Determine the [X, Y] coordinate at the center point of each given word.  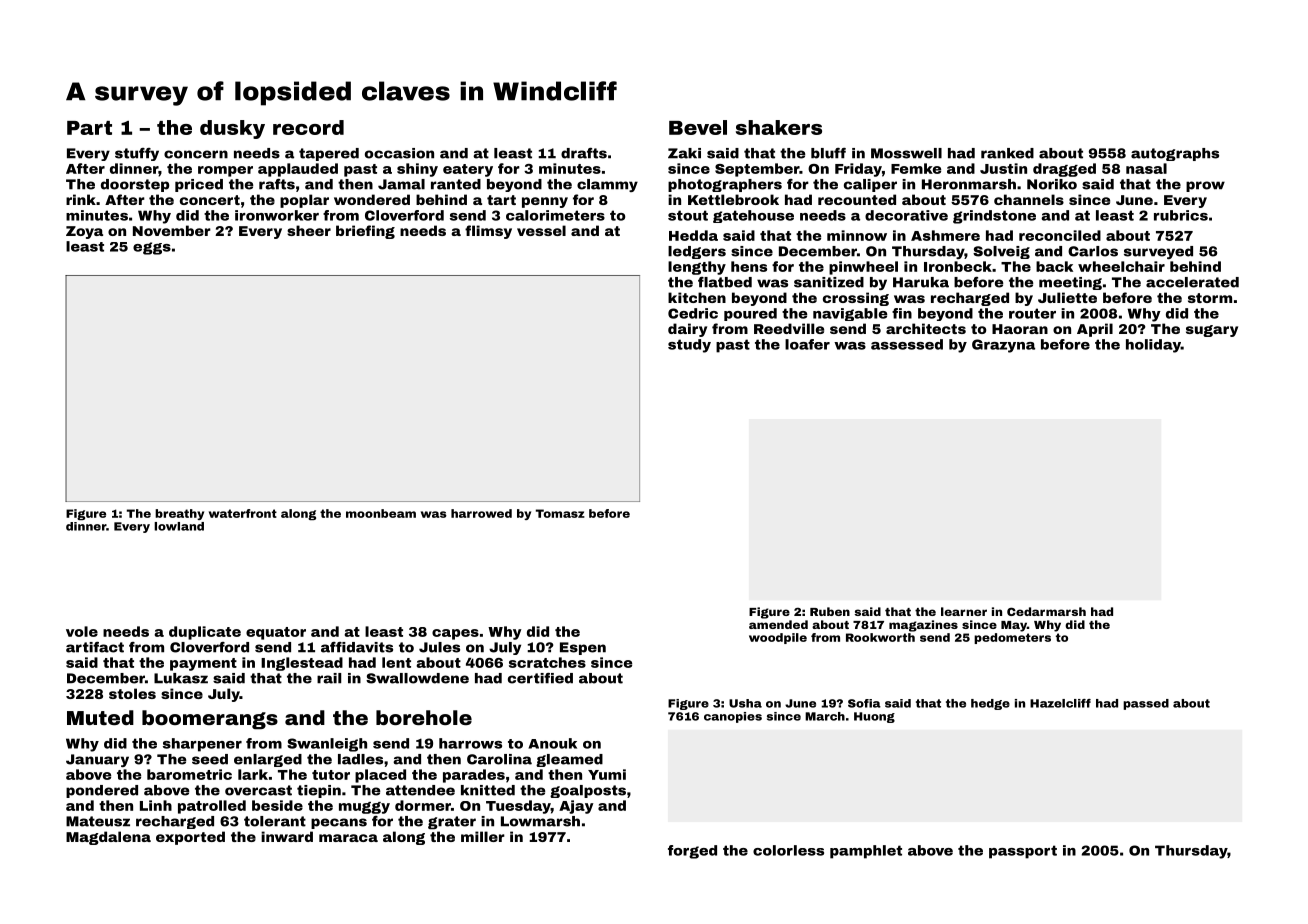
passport [1023, 852]
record [308, 127]
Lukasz [181, 678]
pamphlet [866, 852]
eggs [152, 248]
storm [1210, 298]
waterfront [243, 513]
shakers [779, 127]
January [97, 760]
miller [483, 836]
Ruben [830, 611]
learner [964, 611]
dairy [687, 330]
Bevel [698, 127]
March [825, 716]
